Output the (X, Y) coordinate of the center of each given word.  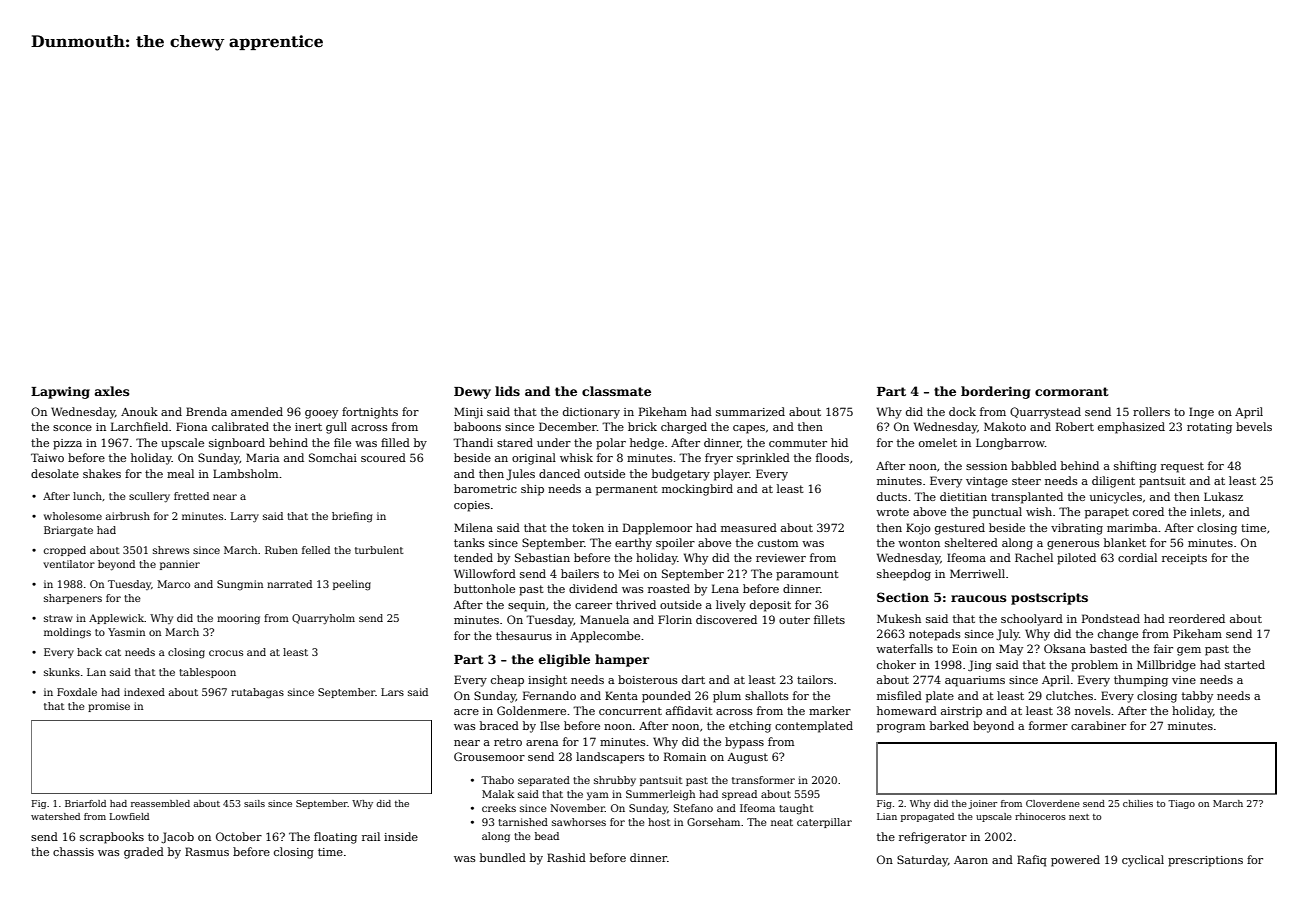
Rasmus (207, 851)
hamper (622, 660)
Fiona (191, 426)
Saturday (922, 861)
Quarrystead (1045, 413)
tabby (1197, 697)
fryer (719, 459)
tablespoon (207, 673)
